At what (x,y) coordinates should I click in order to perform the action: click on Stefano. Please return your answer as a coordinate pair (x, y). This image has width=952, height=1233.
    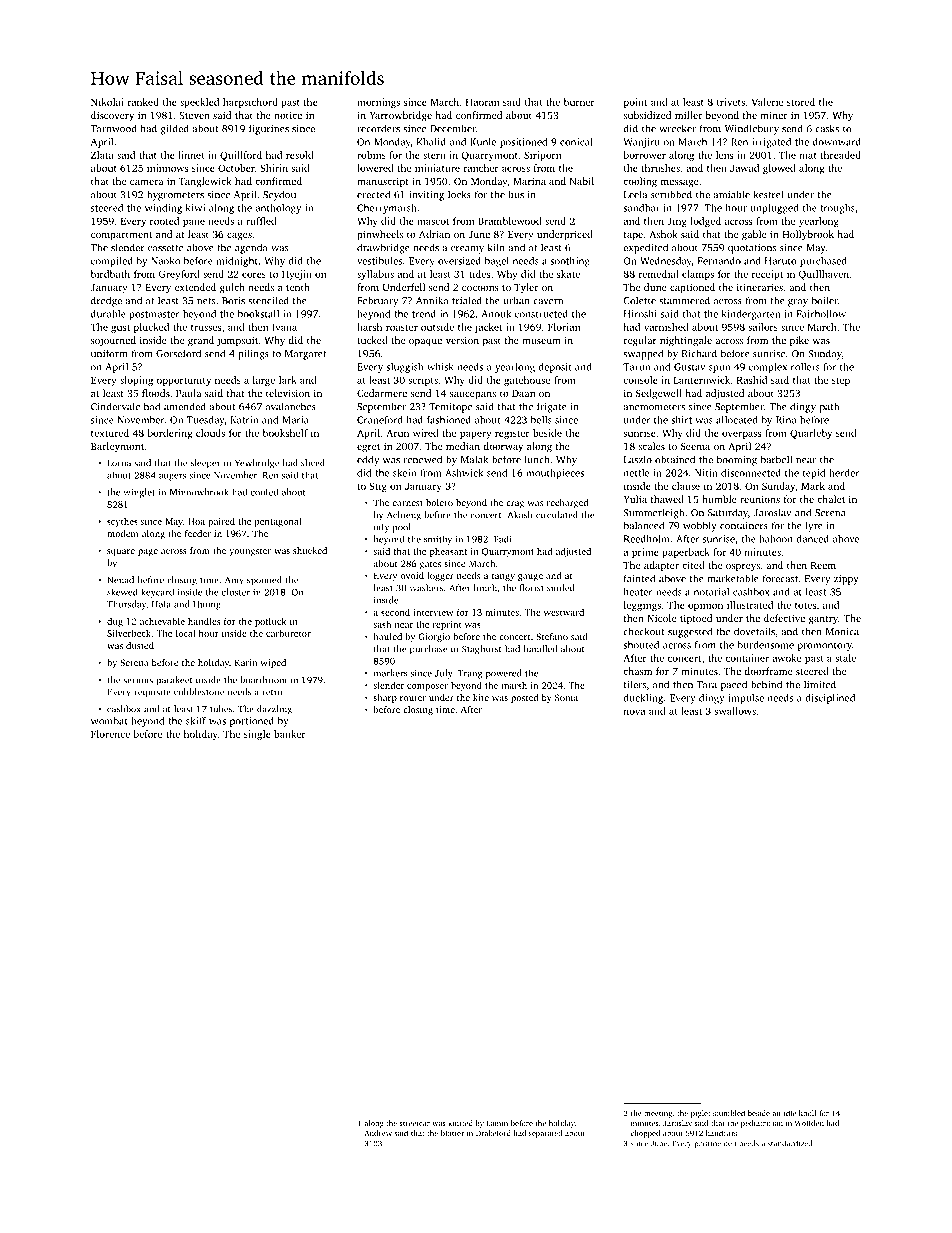
    Looking at the image, I should click on (552, 636).
